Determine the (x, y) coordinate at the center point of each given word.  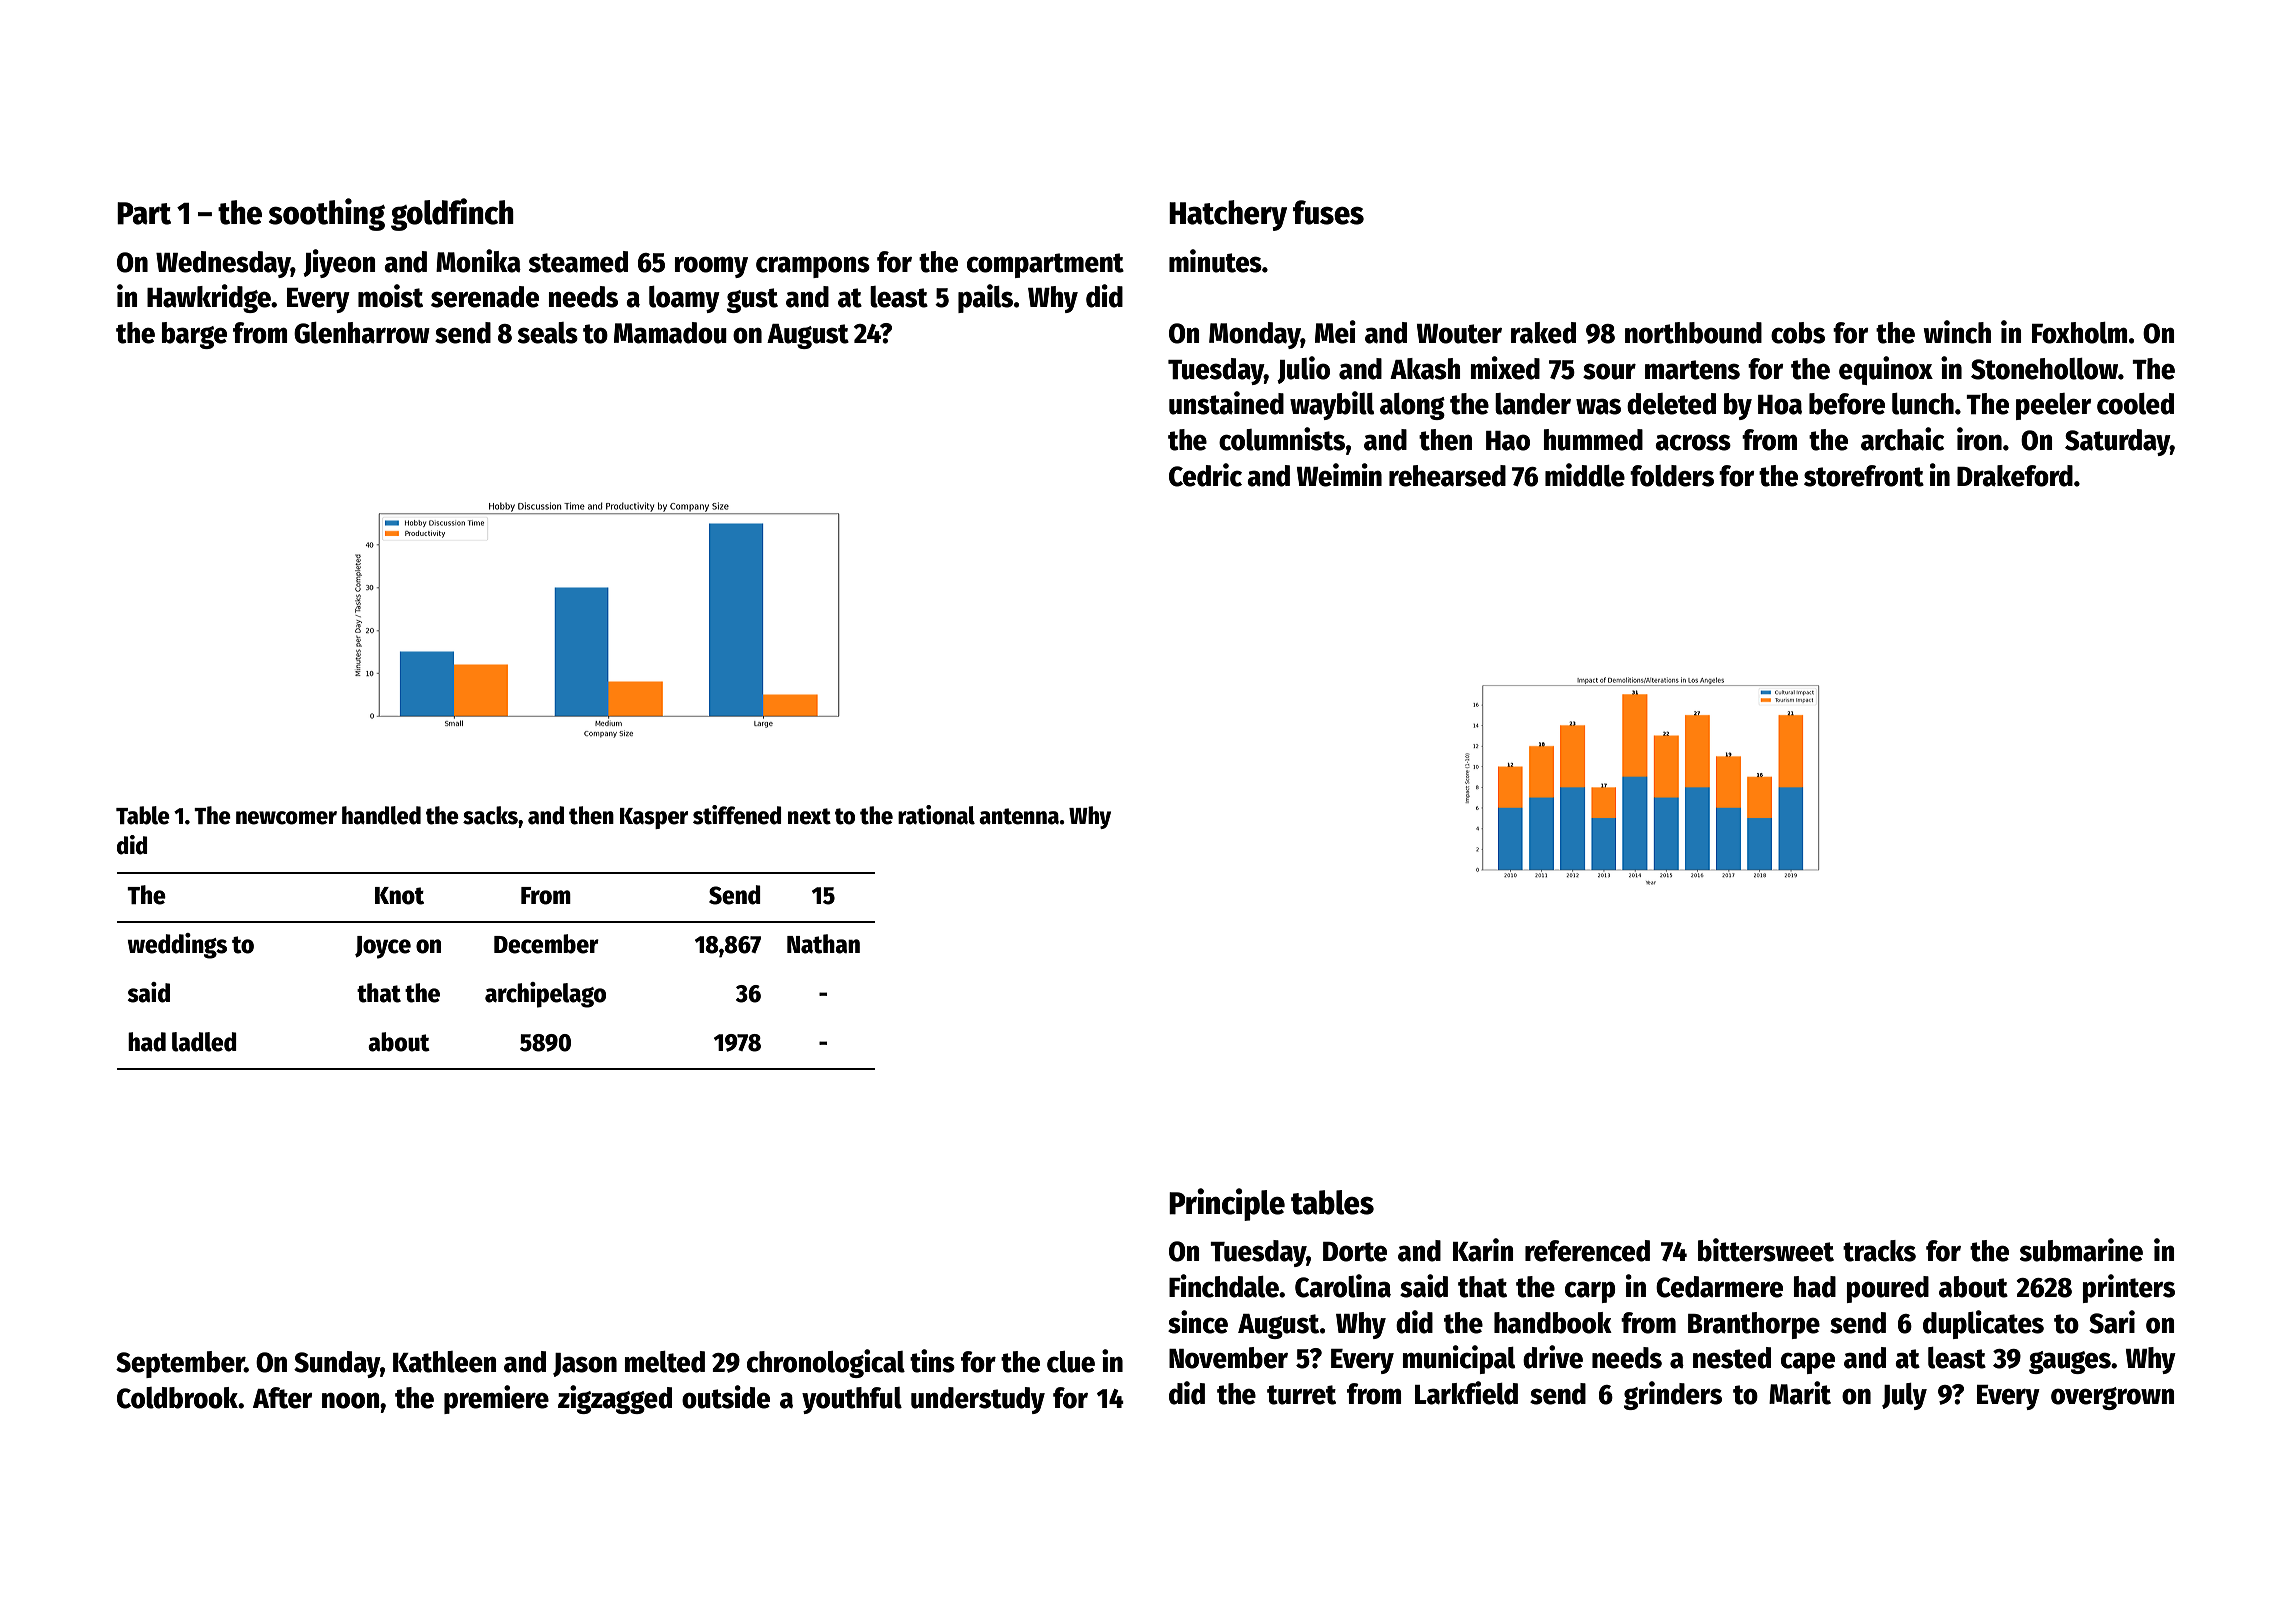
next (809, 816)
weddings (177, 946)
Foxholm (2079, 333)
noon (350, 1400)
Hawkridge (209, 298)
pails (985, 298)
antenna (1019, 816)
